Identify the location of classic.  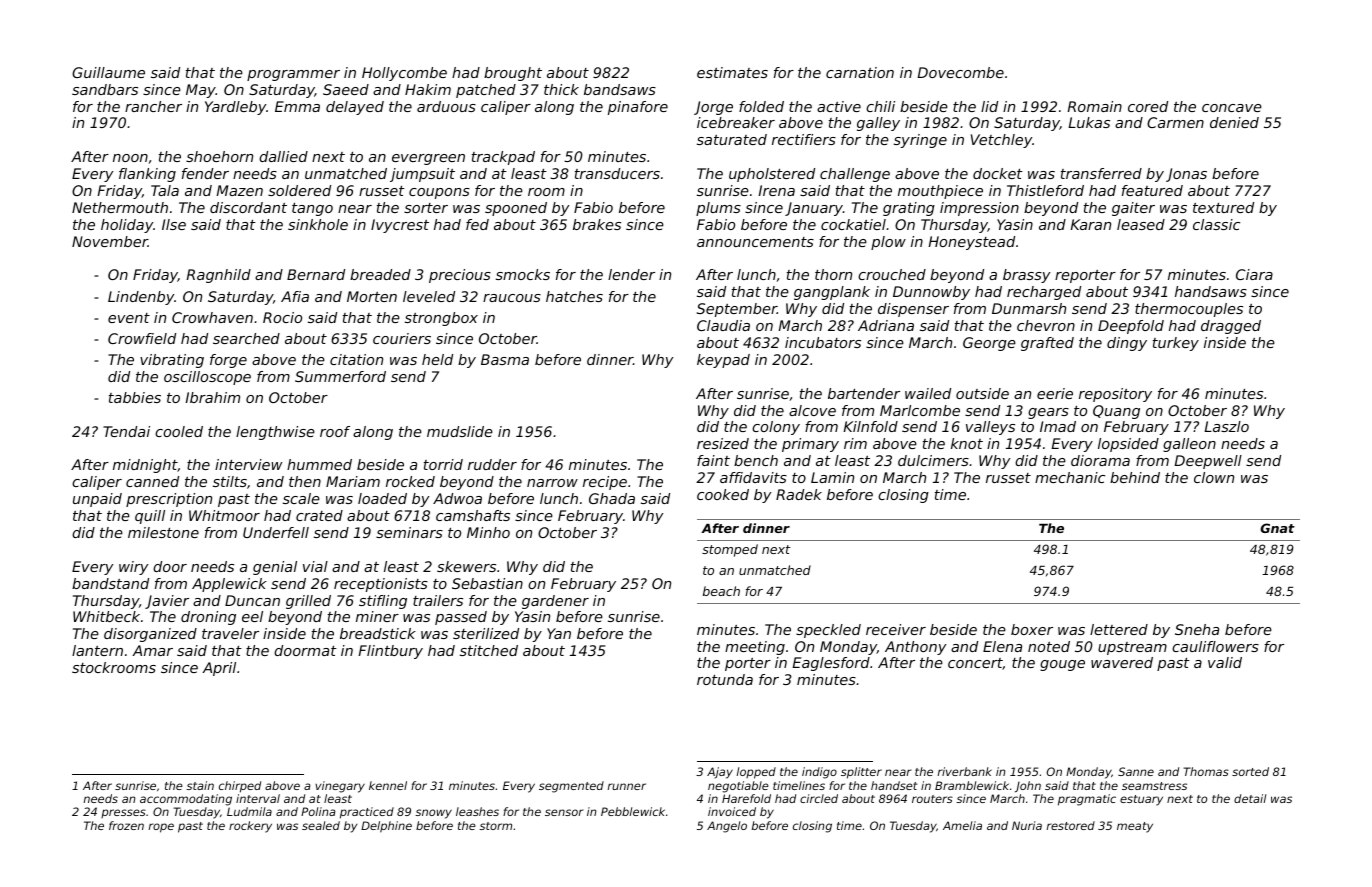
(1216, 224).
